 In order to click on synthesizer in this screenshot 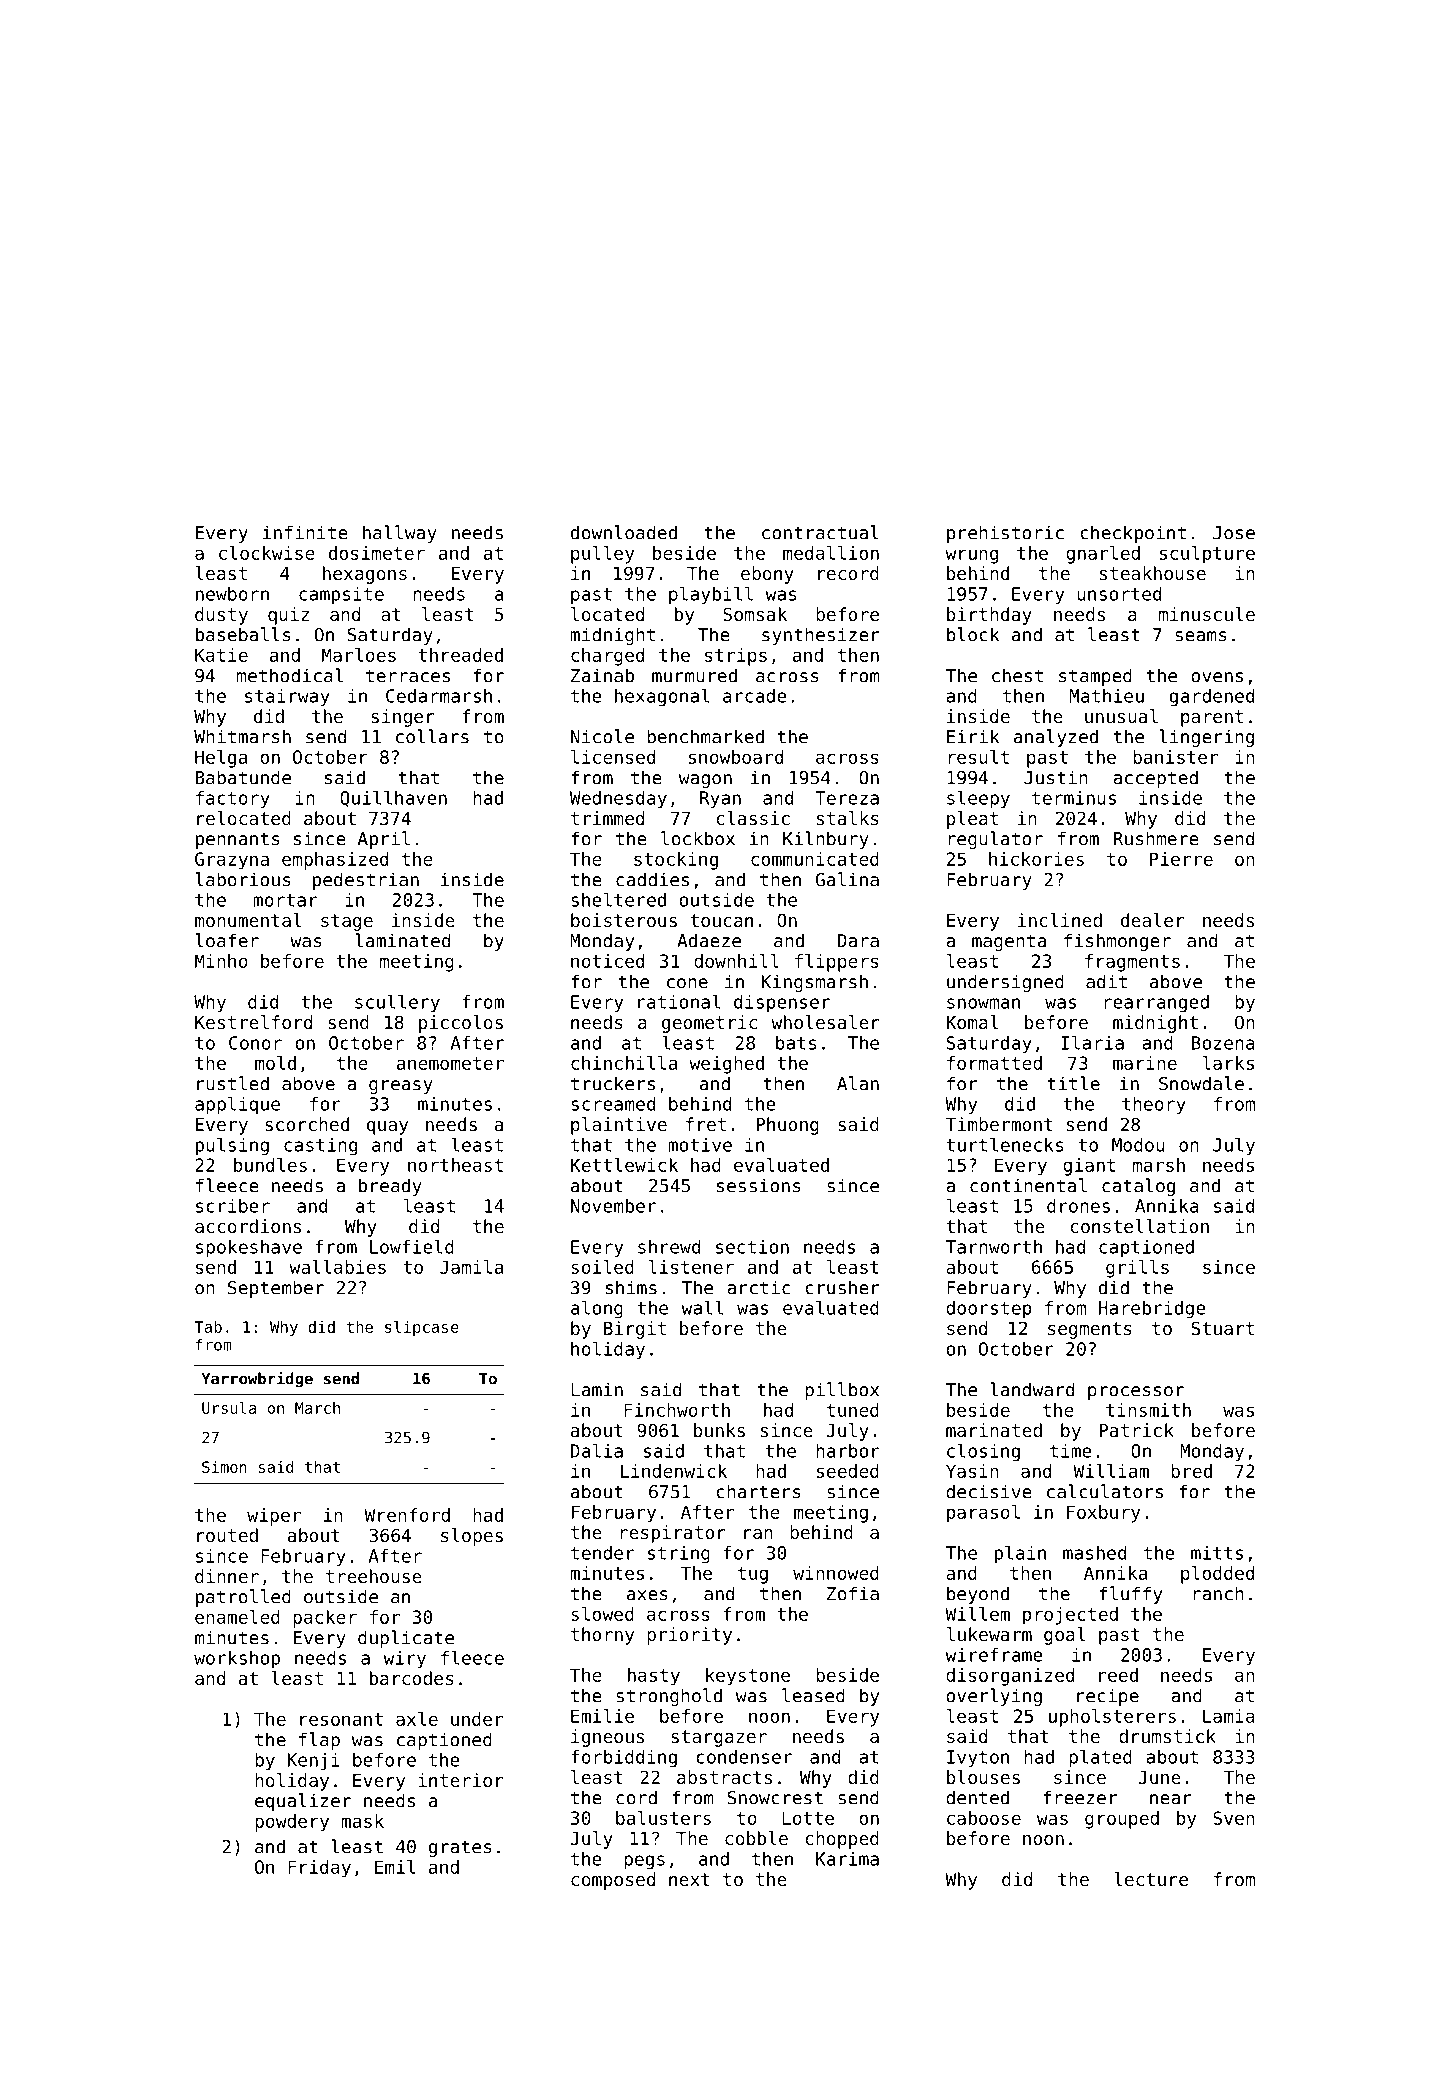, I will do `click(821, 636)`.
